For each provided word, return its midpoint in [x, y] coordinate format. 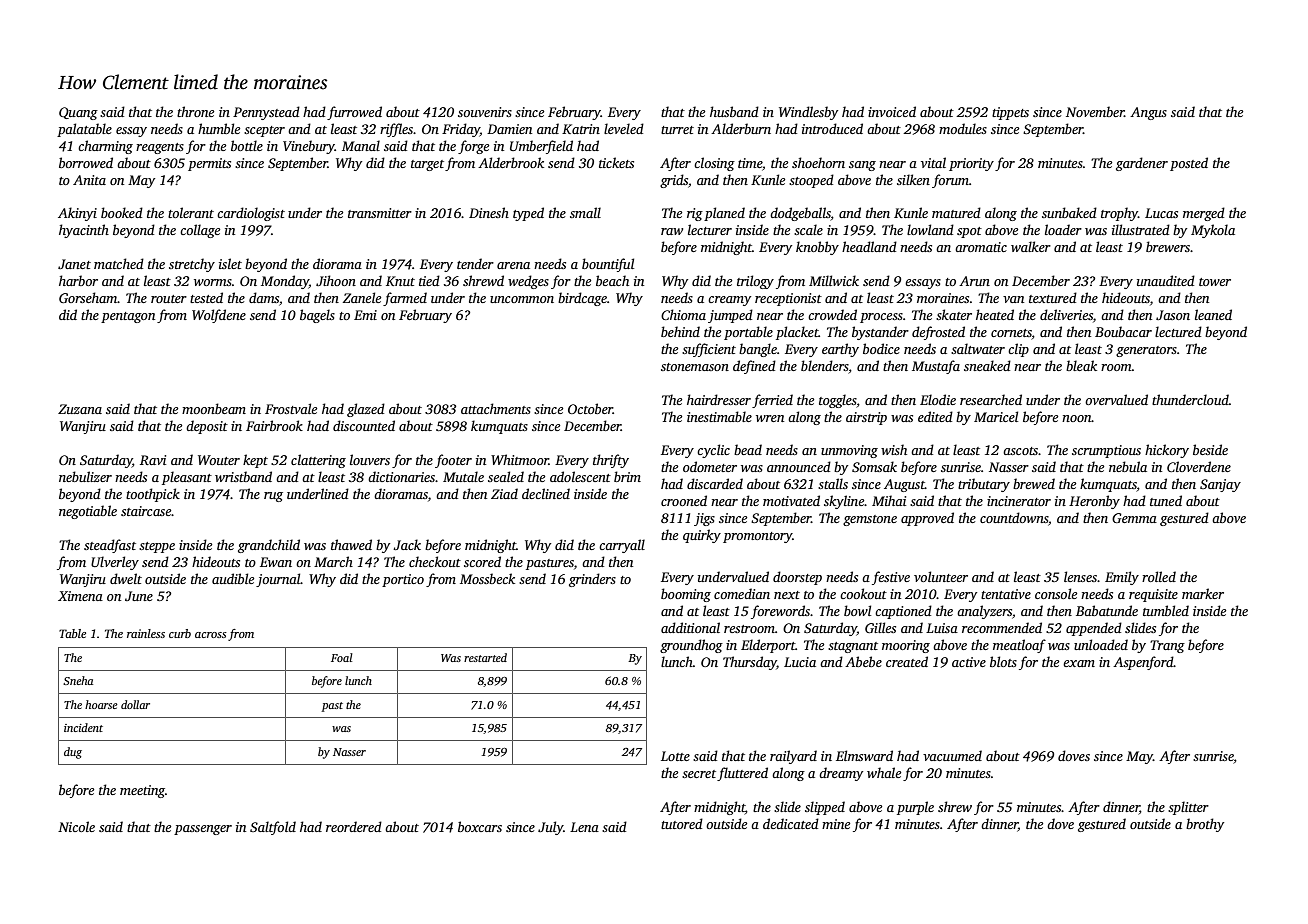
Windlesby [808, 113]
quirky [702, 536]
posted [1189, 164]
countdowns [1014, 517]
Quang [78, 113]
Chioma [683, 314]
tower [1215, 282]
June [139, 596]
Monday [285, 282]
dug [73, 753]
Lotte [675, 756]
